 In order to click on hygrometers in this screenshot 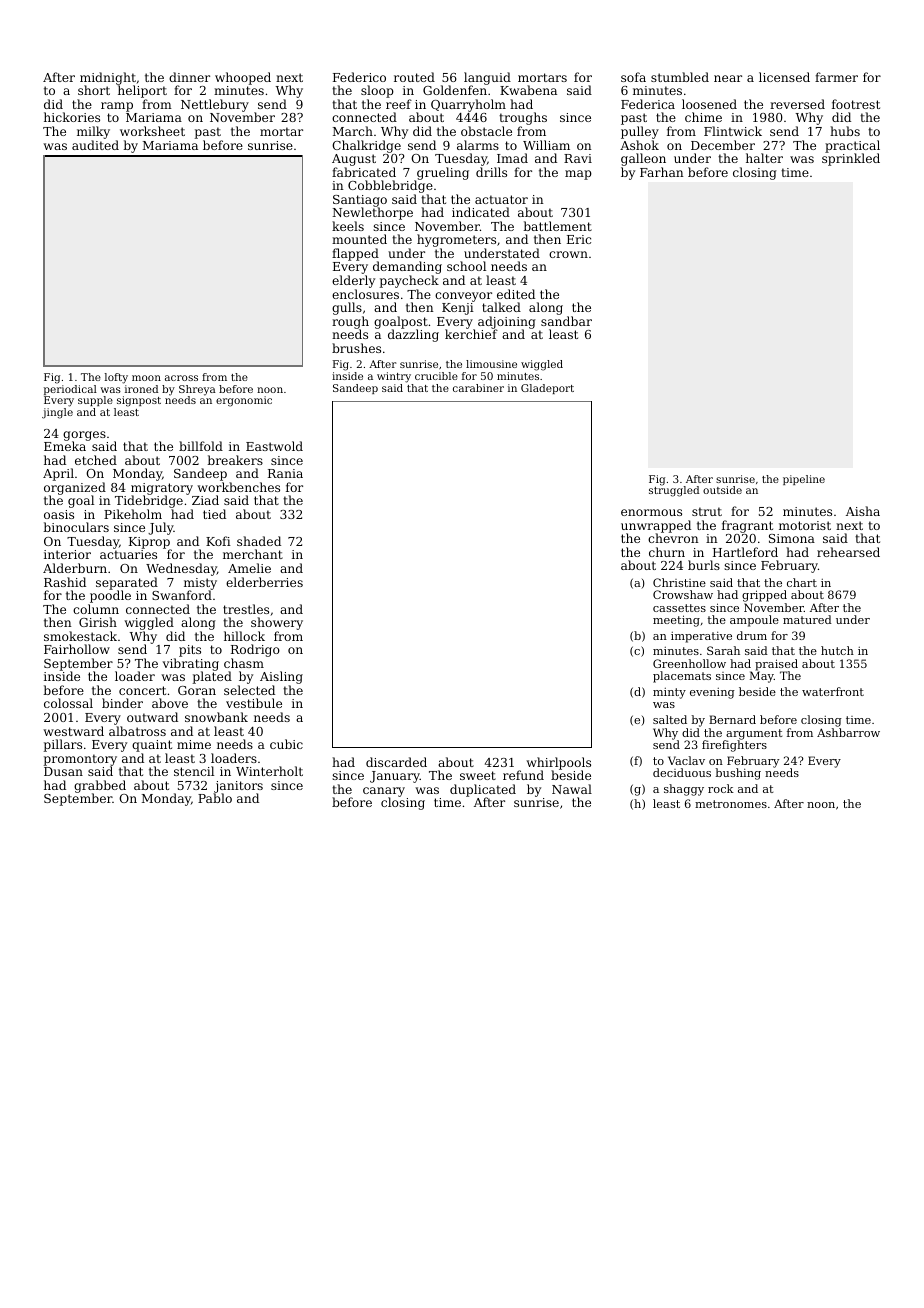, I will do `click(456, 240)`.
